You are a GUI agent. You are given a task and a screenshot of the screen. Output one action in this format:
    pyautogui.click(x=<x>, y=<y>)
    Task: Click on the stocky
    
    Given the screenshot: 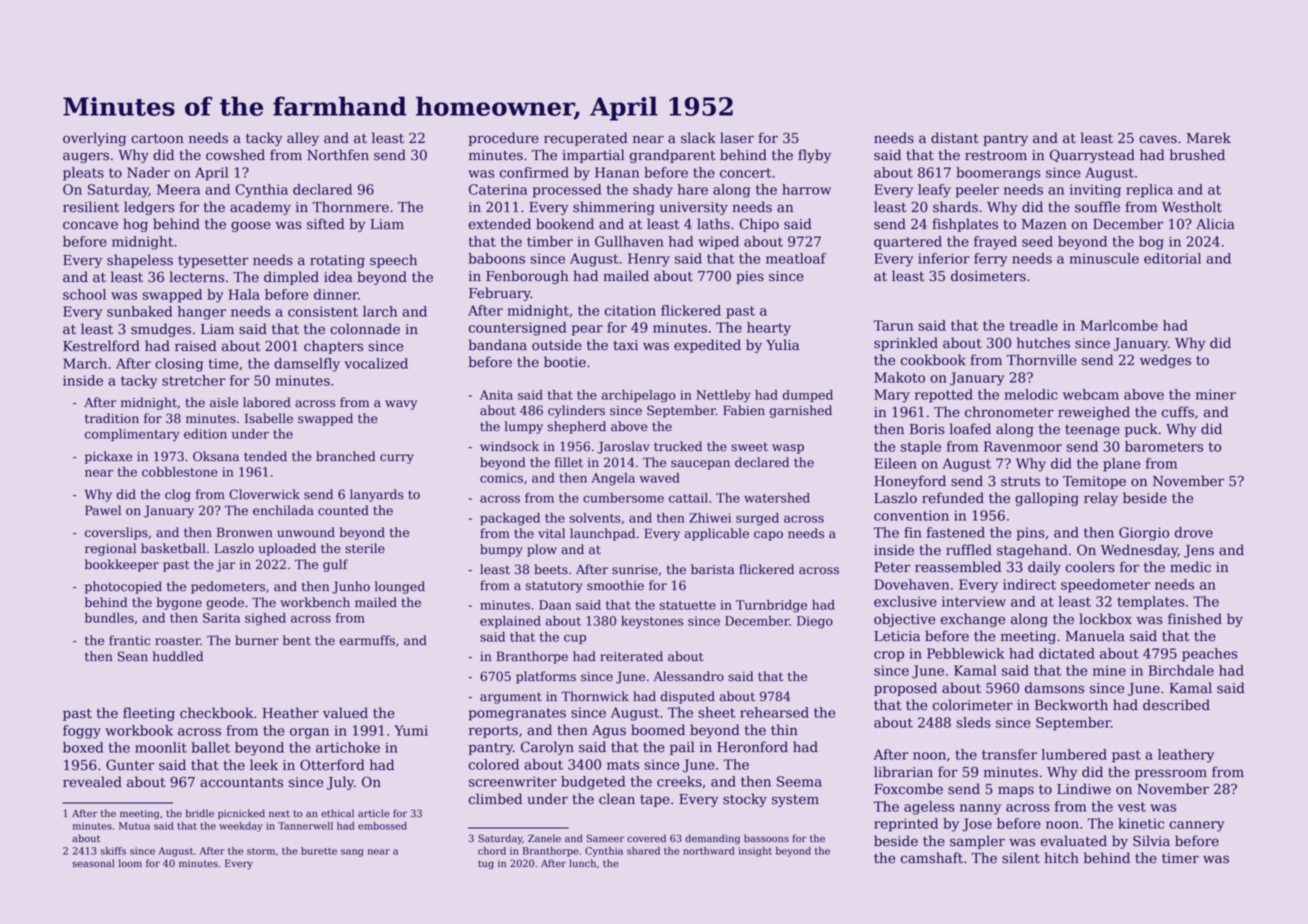 What is the action you would take?
    pyautogui.click(x=745, y=800)
